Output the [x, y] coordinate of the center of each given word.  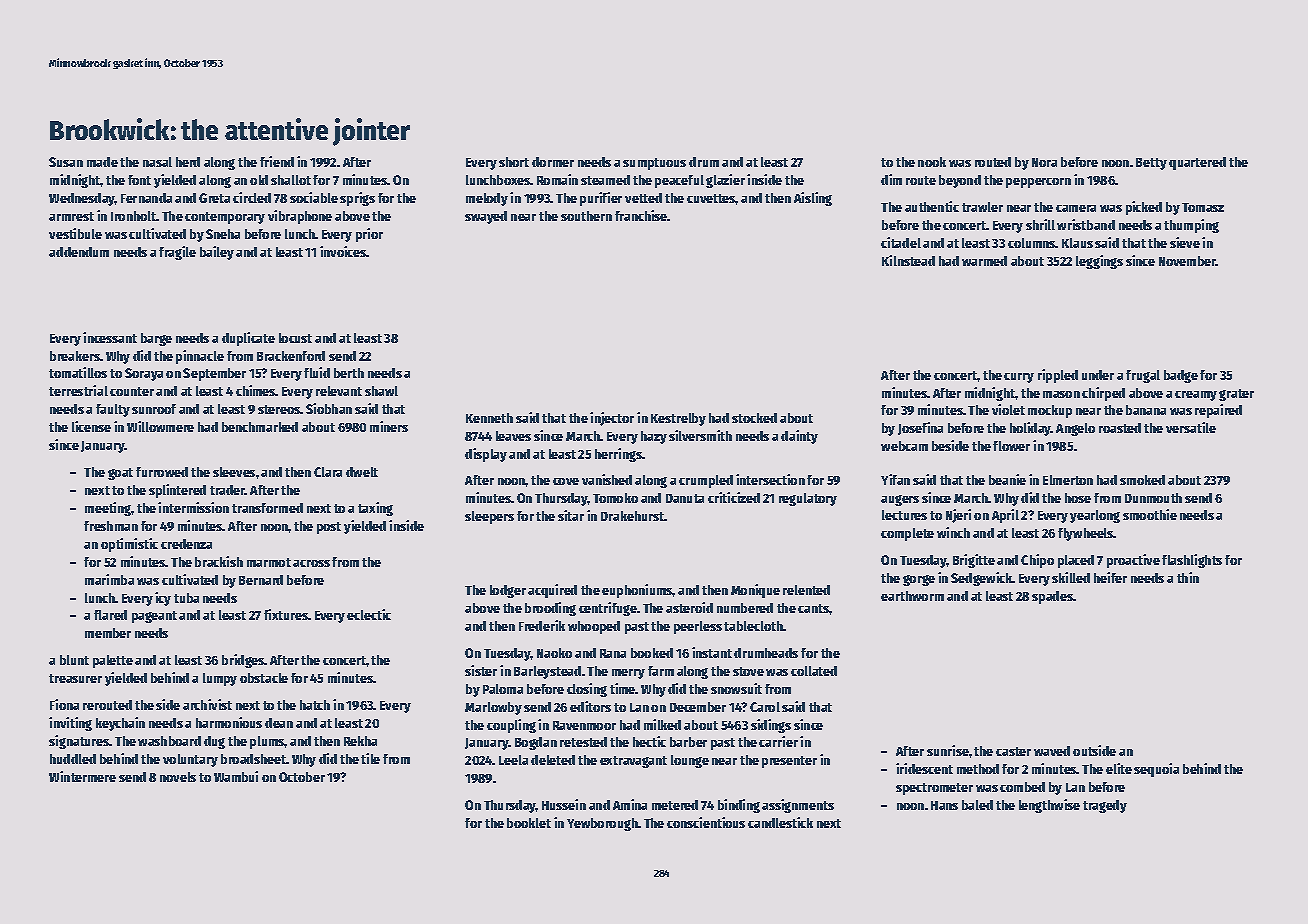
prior [369, 235]
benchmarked [260, 427]
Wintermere [82, 776]
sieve [1185, 242]
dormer [553, 162]
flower [1011, 446]
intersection [770, 479]
